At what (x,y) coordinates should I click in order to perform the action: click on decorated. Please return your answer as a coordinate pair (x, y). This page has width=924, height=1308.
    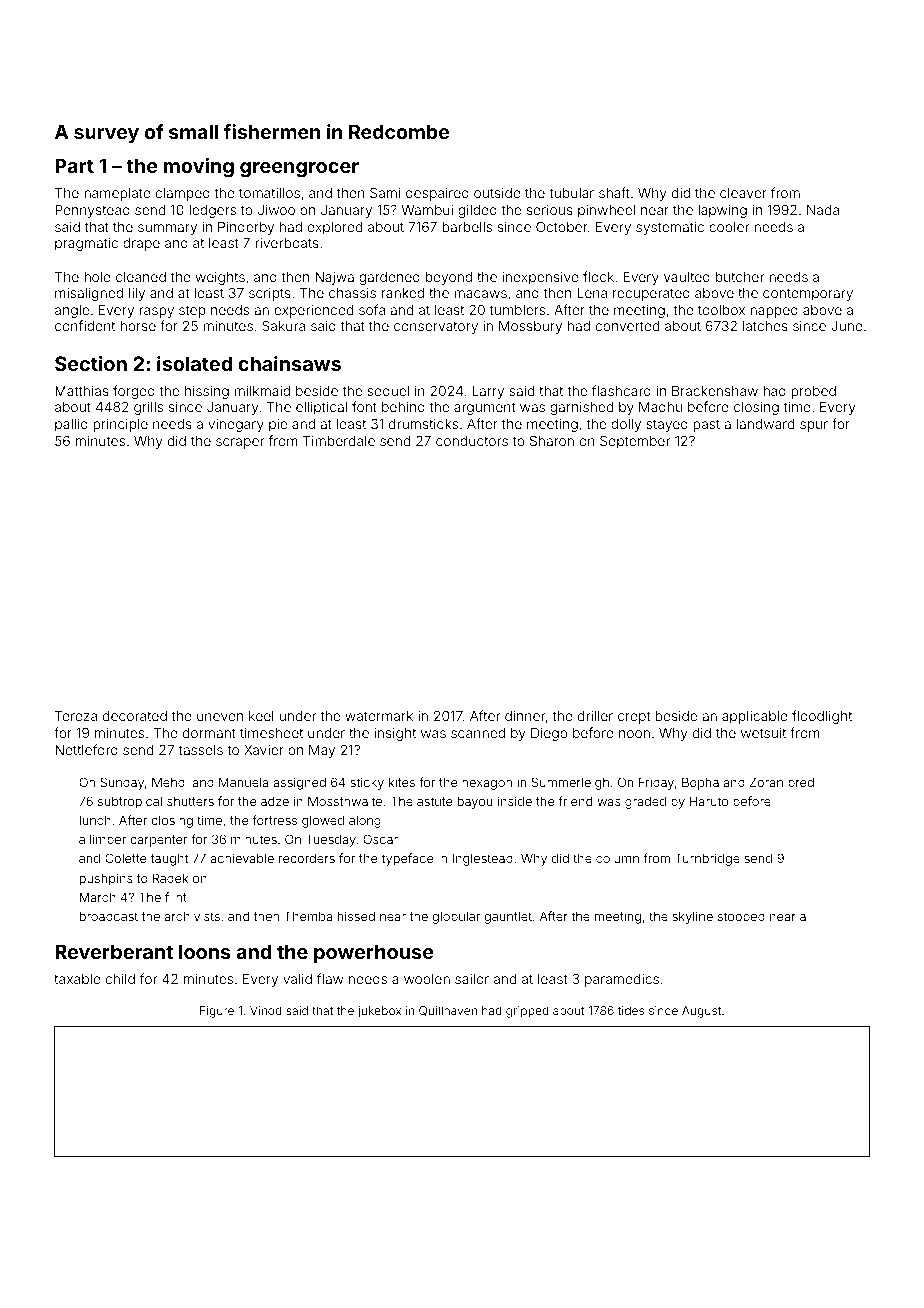
    Looking at the image, I should click on (135, 716).
